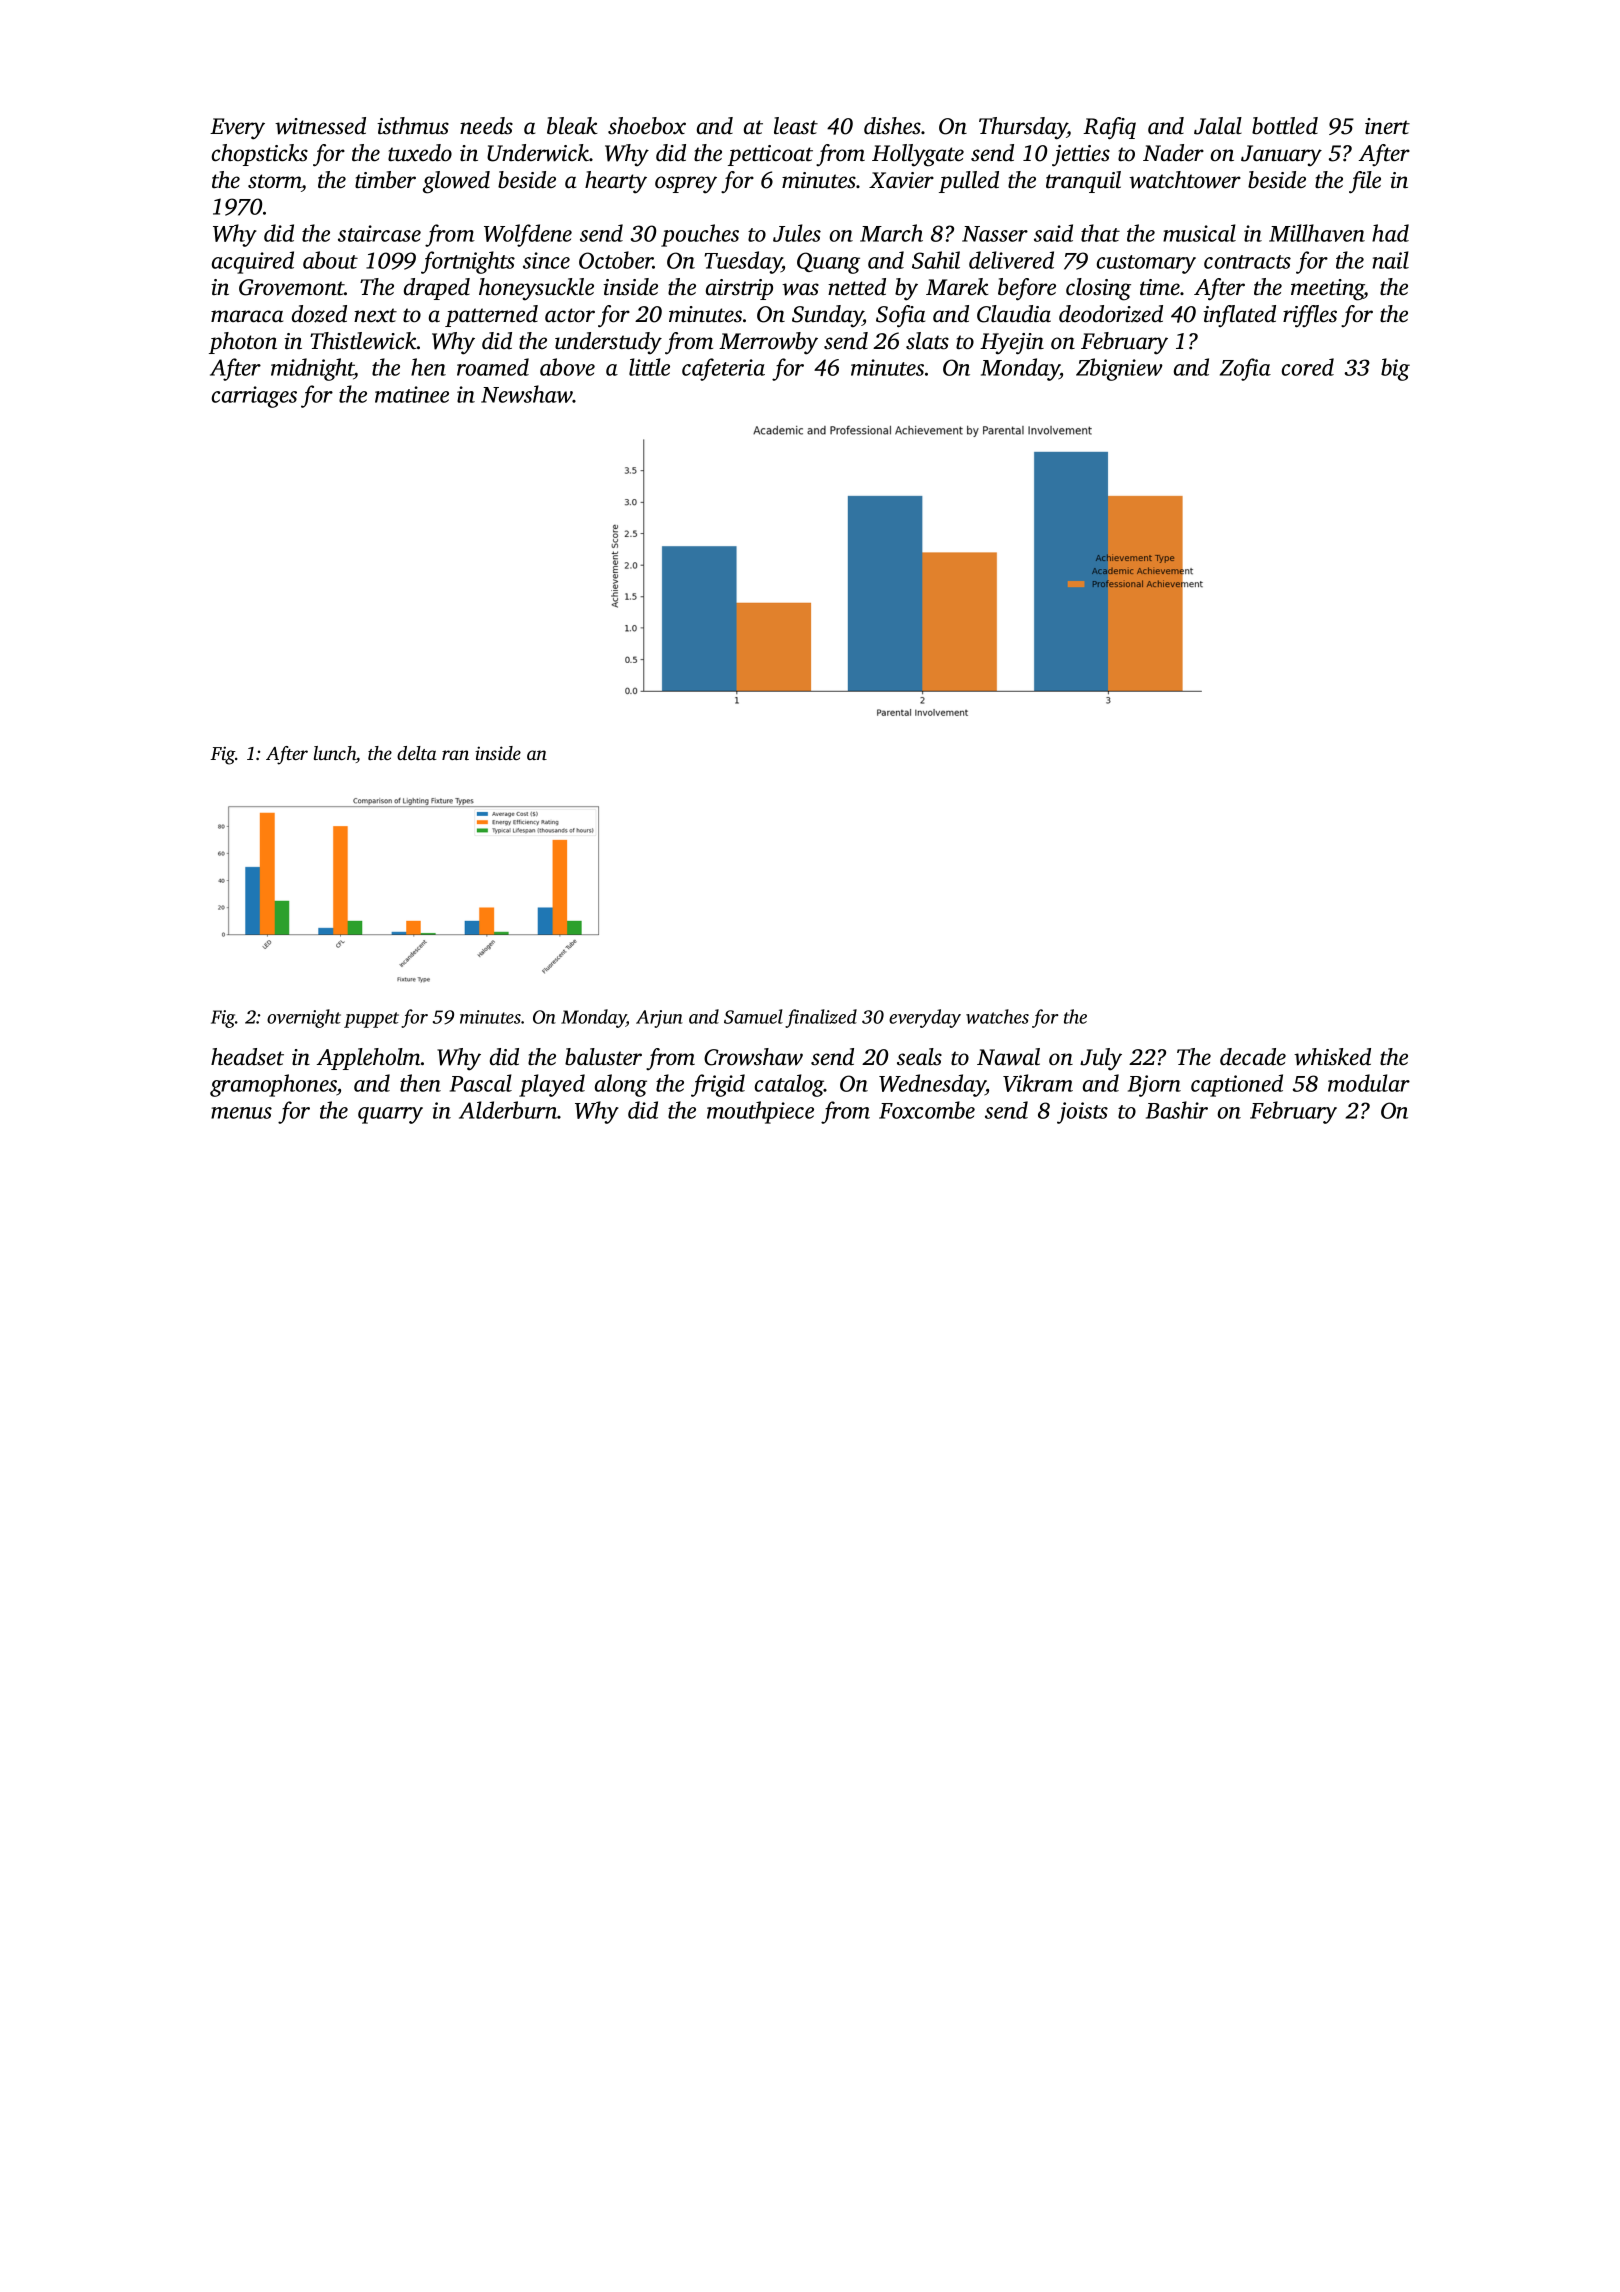  I want to click on Zofia, so click(1245, 369).
